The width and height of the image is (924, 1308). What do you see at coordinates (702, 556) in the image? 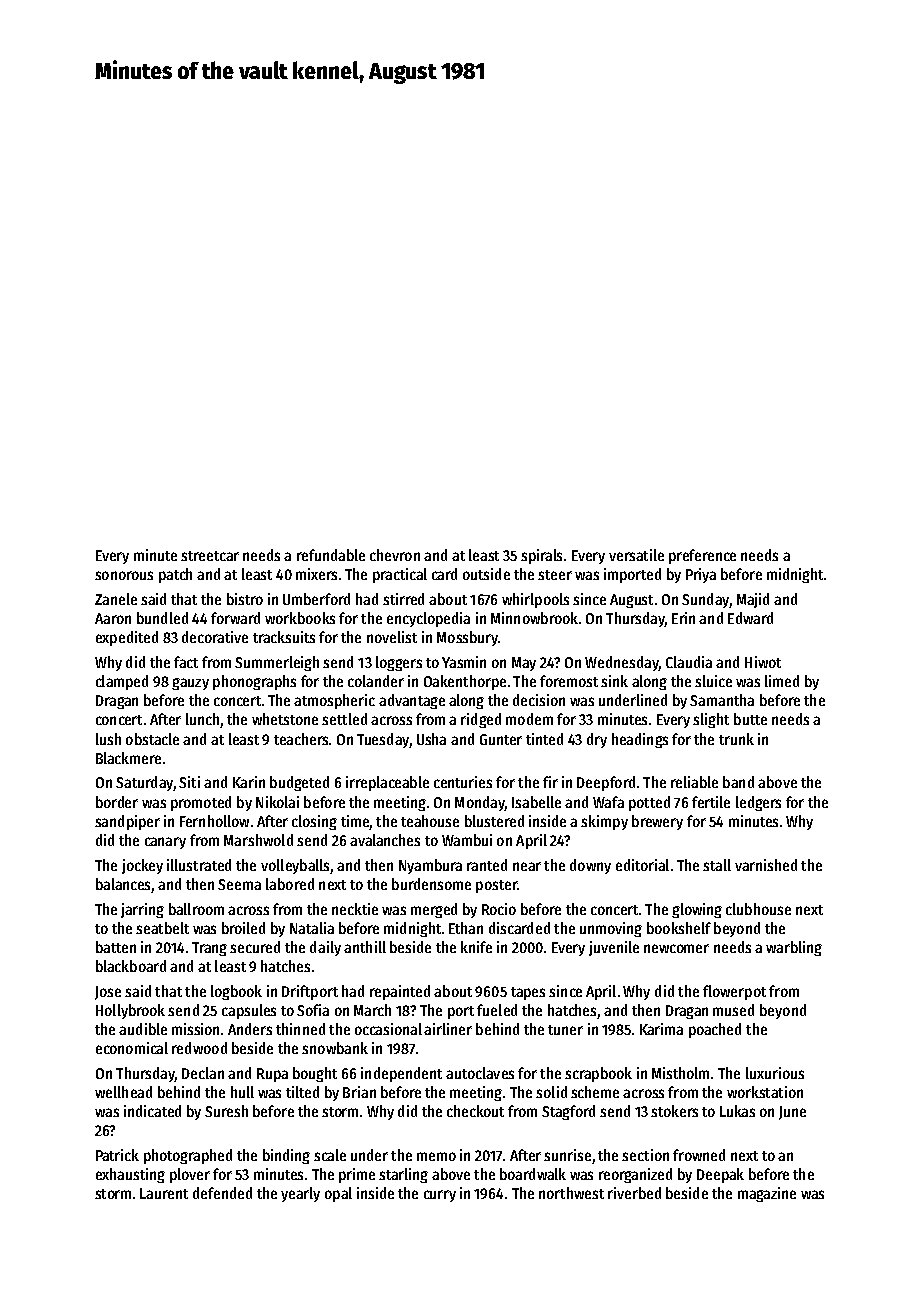
I see `preference` at bounding box center [702, 556].
